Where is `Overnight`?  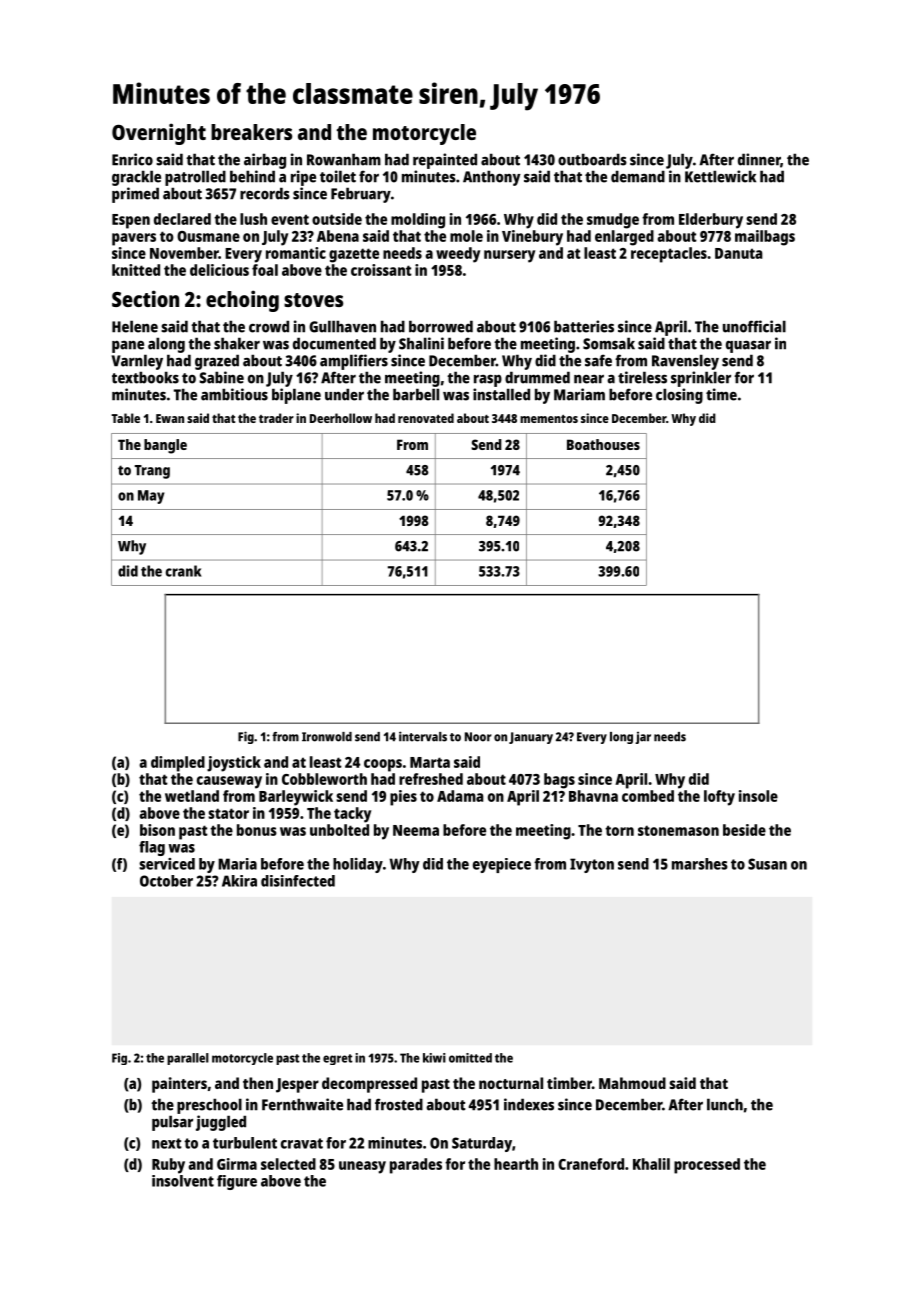
Overnight is located at coordinates (159, 134).
